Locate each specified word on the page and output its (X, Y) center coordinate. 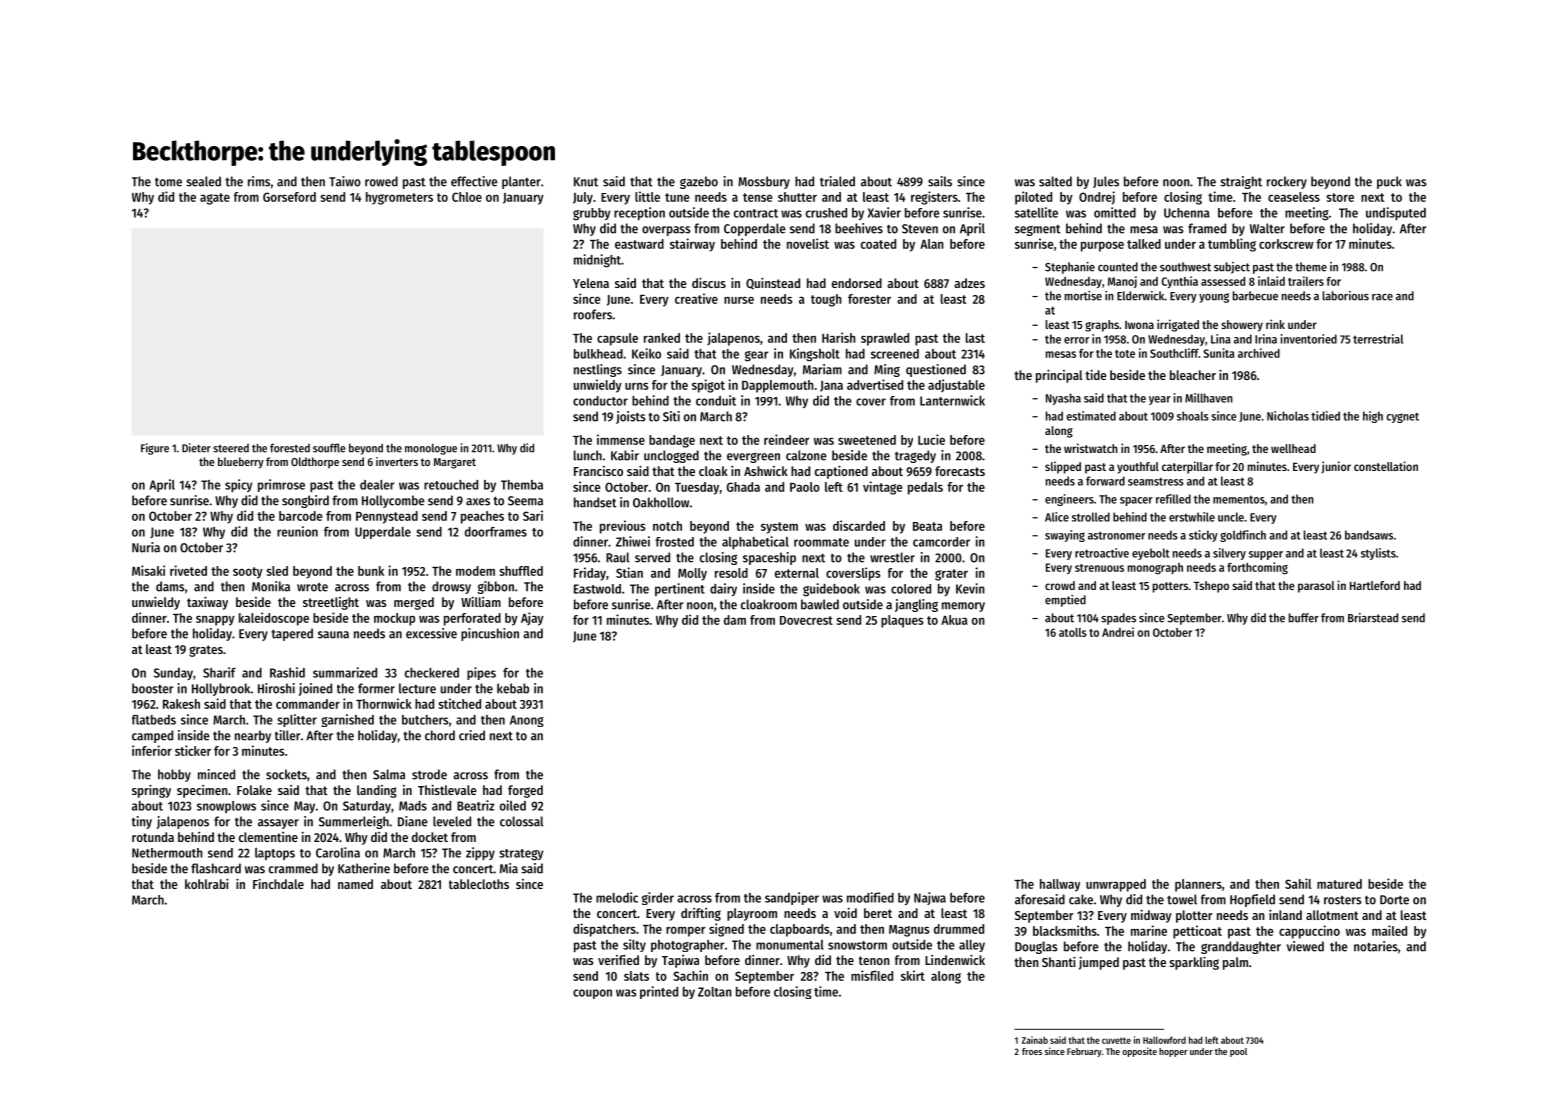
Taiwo (345, 181)
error (1076, 340)
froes (1032, 1051)
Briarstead (1373, 618)
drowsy (451, 587)
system (779, 528)
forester (869, 299)
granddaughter (1241, 947)
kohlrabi (207, 884)
